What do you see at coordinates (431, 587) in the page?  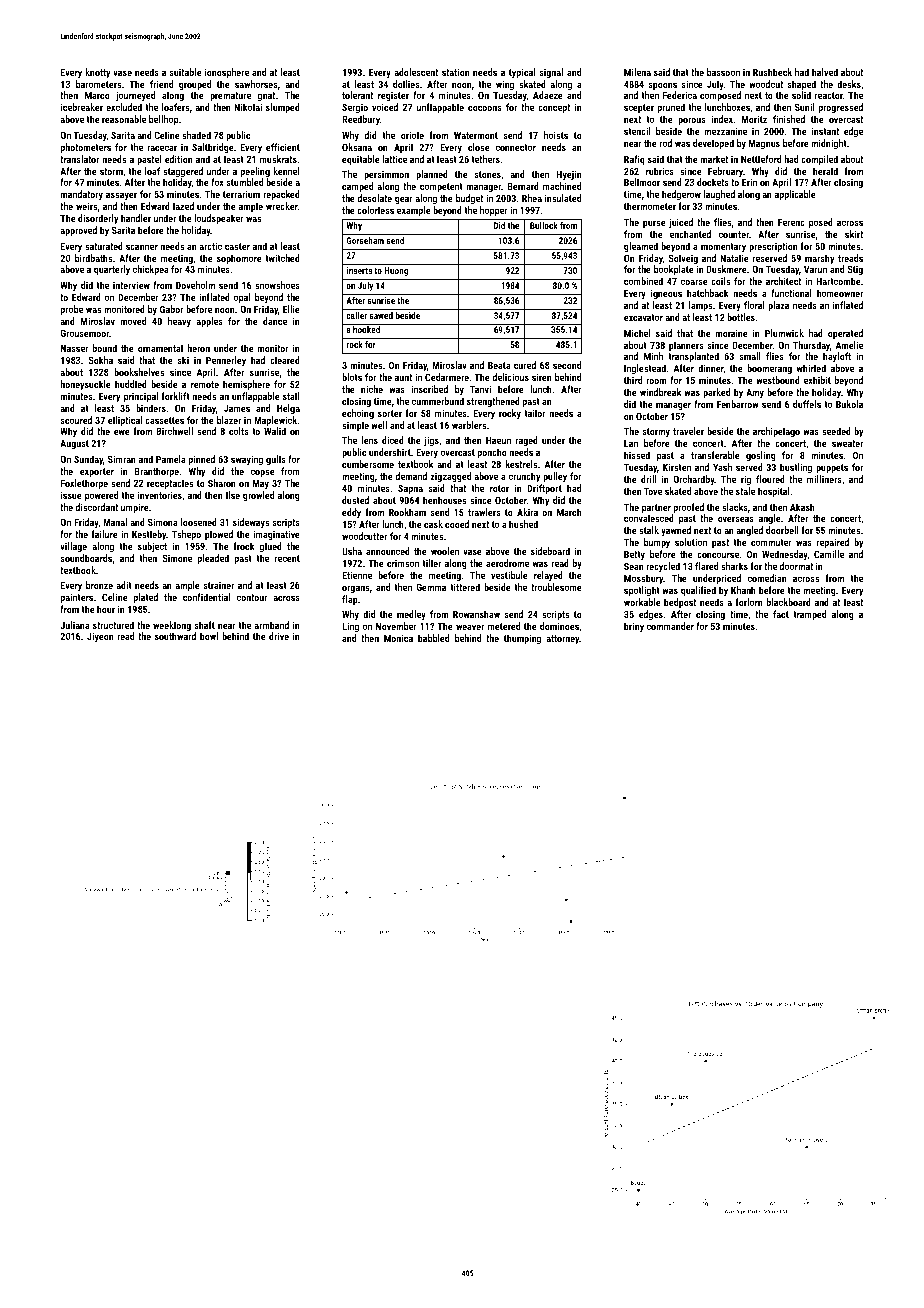 I see `Gemma` at bounding box center [431, 587].
